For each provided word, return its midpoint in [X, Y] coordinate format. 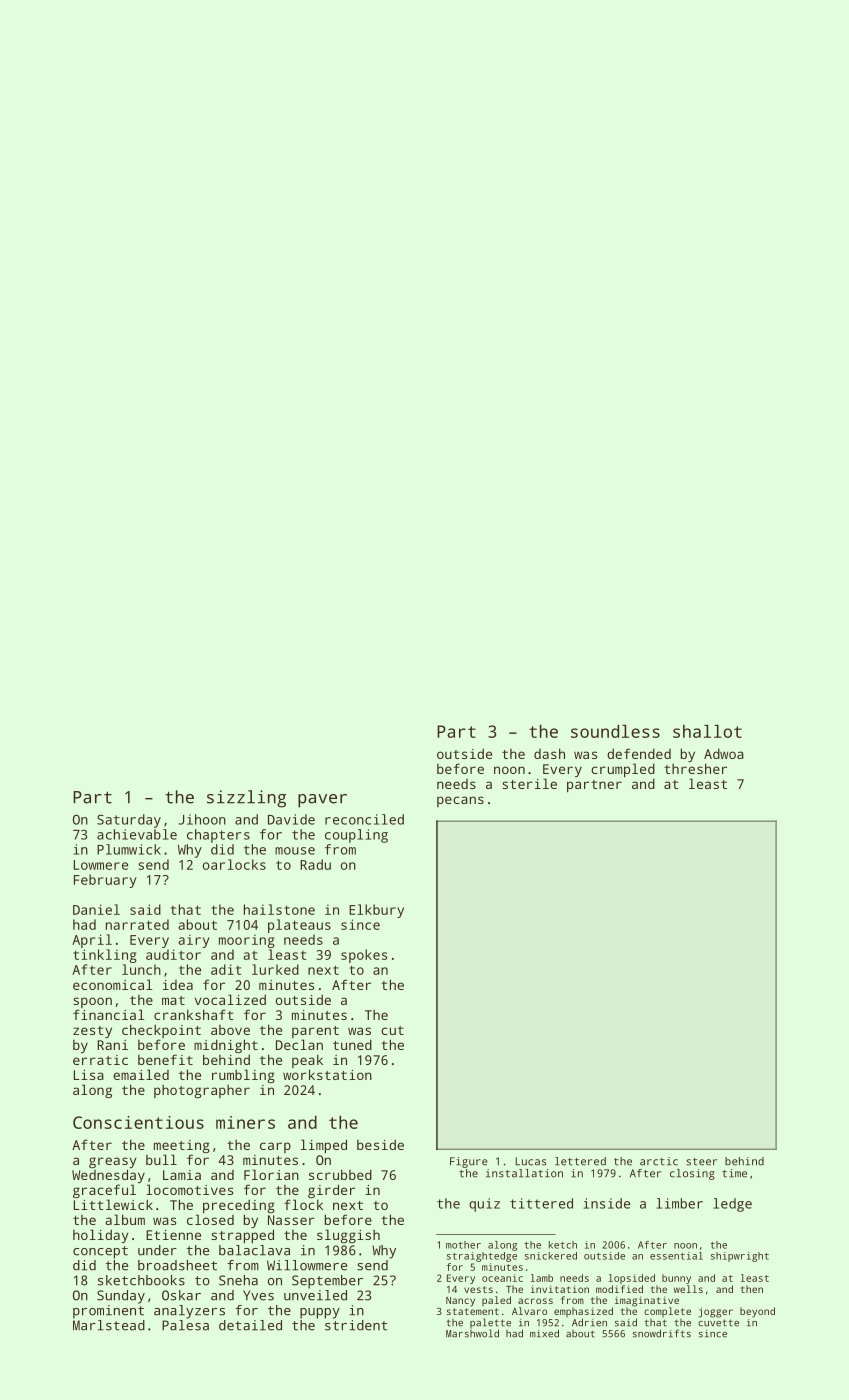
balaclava [254, 1250]
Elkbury [376, 911]
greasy [113, 1162]
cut [392, 1030]
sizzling [246, 799]
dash [549, 753]
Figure [469, 1162]
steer [701, 1162]
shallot [707, 731]
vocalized [230, 999]
